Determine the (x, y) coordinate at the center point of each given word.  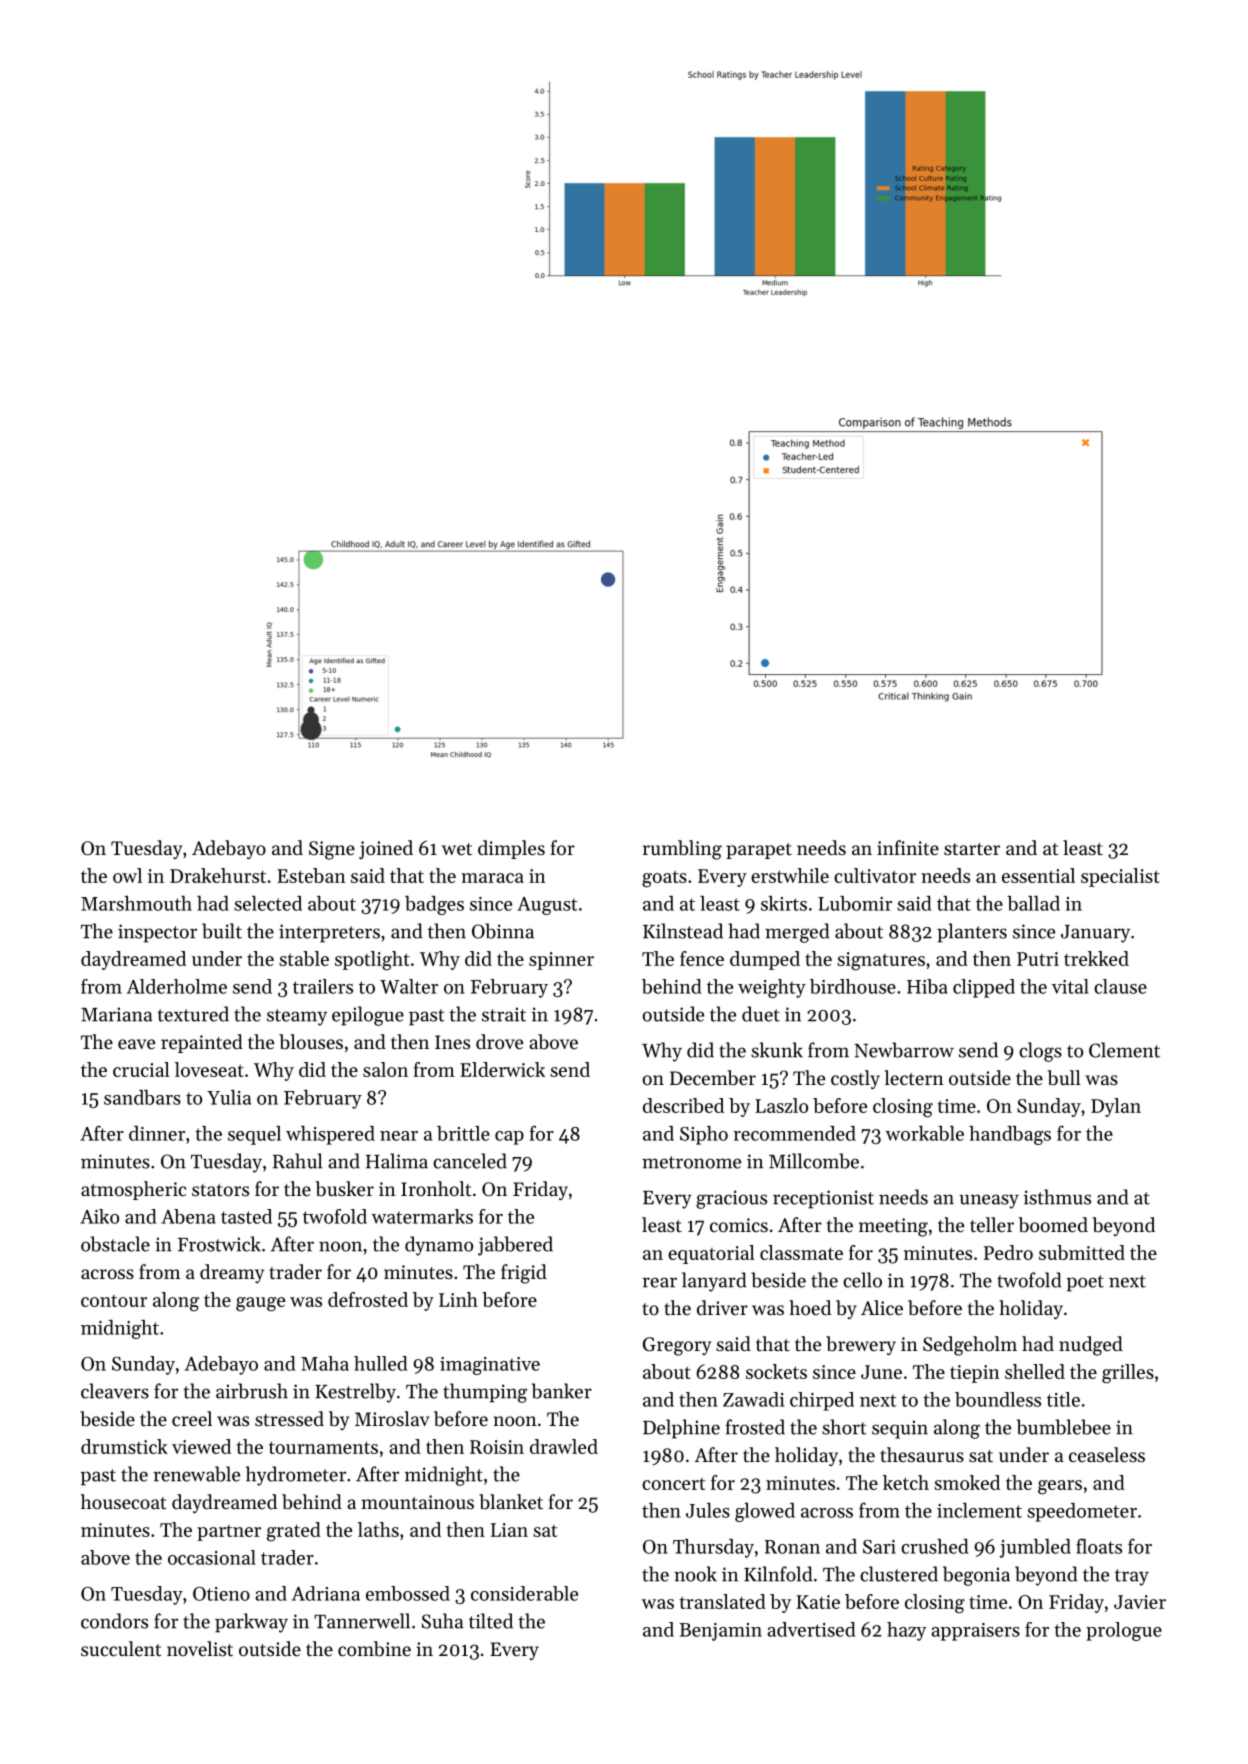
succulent (121, 1649)
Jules (708, 1510)
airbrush (252, 1391)
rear (659, 1282)
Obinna (503, 931)
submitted (1082, 1252)
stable (304, 958)
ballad (1033, 903)
